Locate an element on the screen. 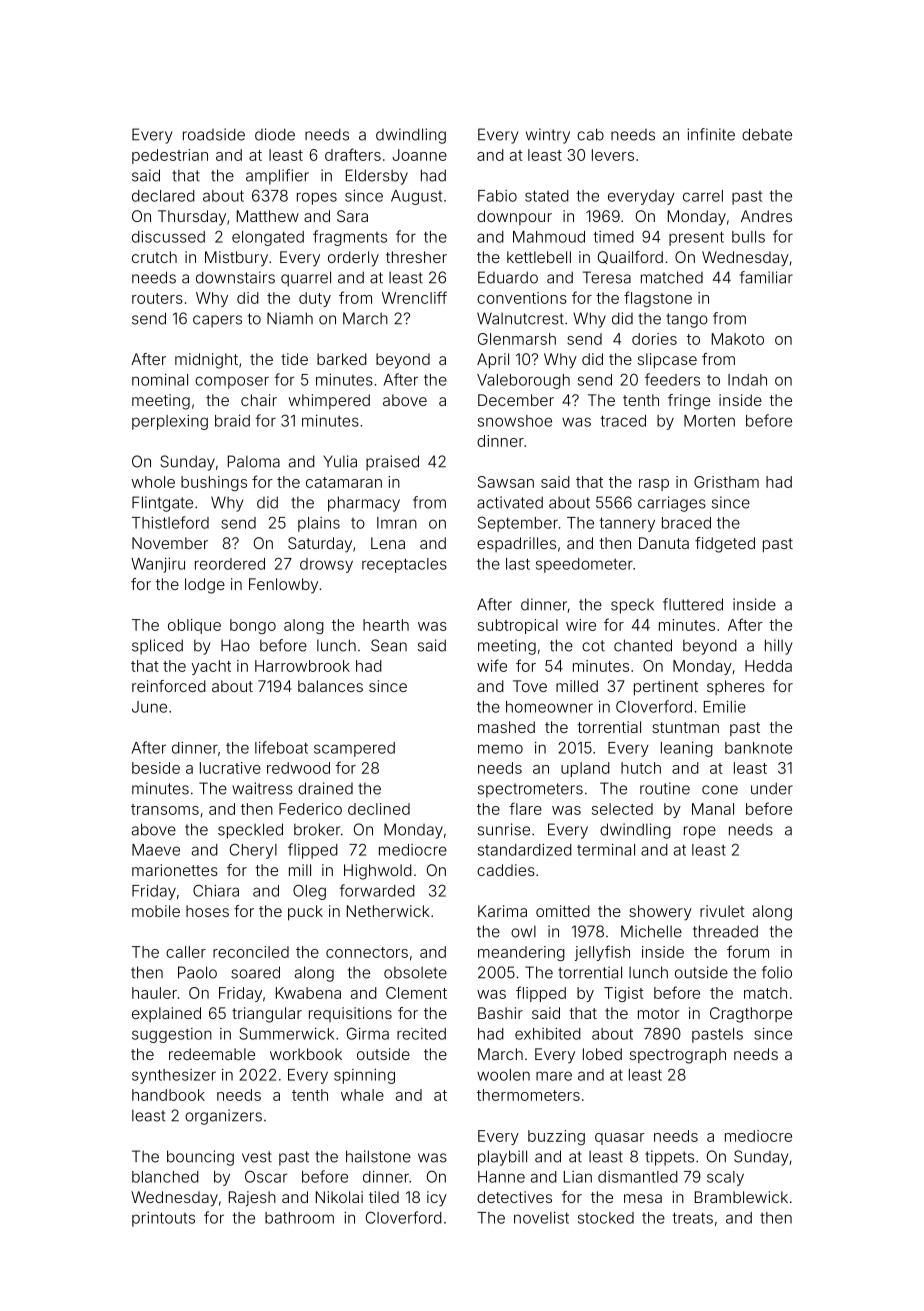 This screenshot has height=1311, width=924. Sara is located at coordinates (352, 216).
